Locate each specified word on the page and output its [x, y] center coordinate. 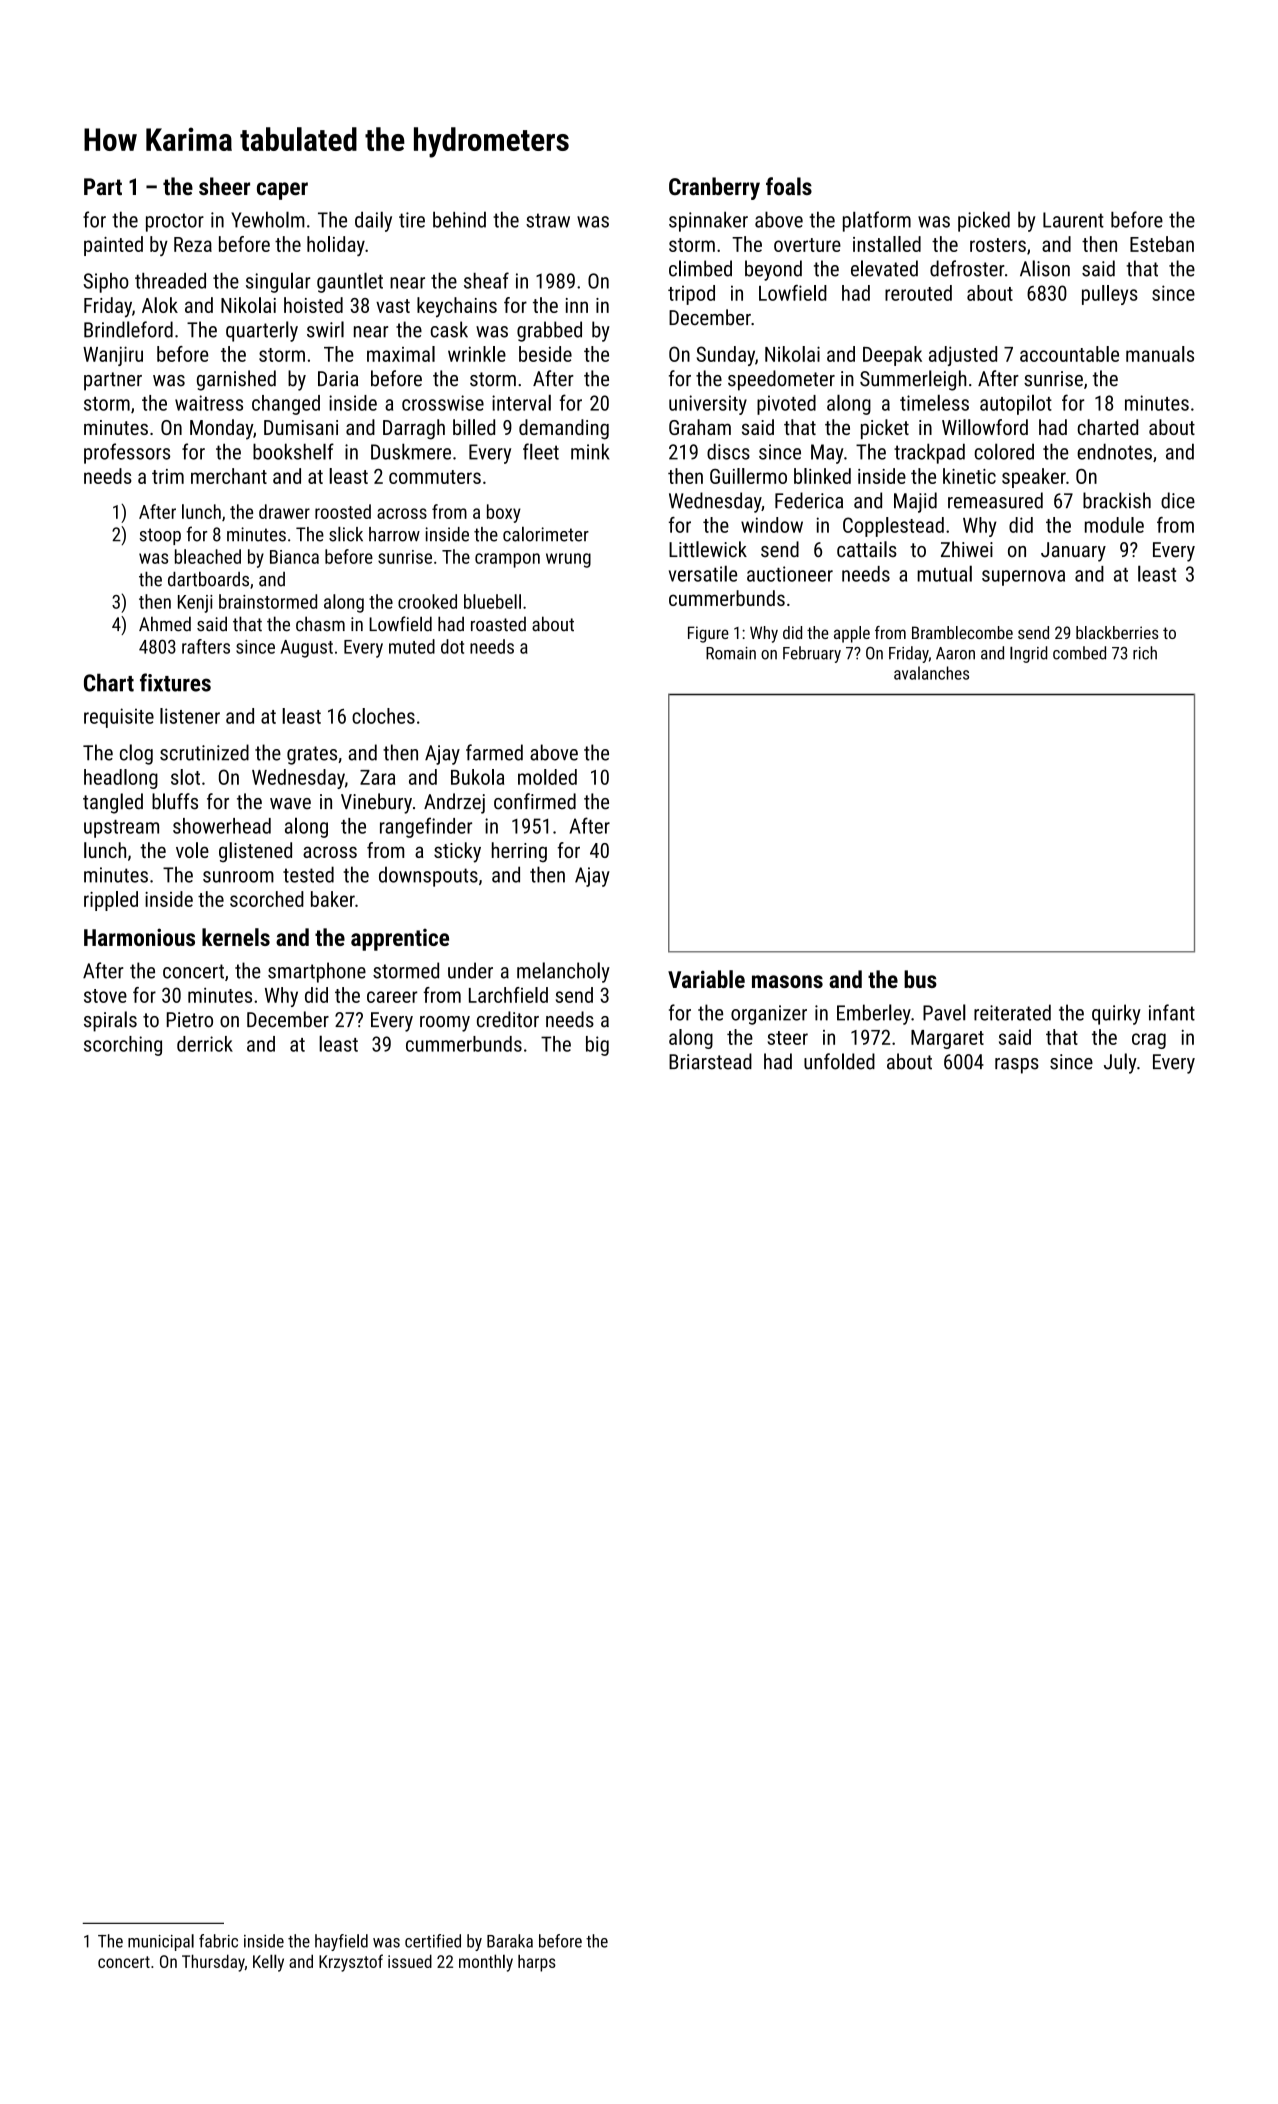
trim [168, 476]
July [1120, 1063]
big [597, 1046]
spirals [110, 1021]
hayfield [341, 1942]
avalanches [931, 673]
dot [452, 646]
